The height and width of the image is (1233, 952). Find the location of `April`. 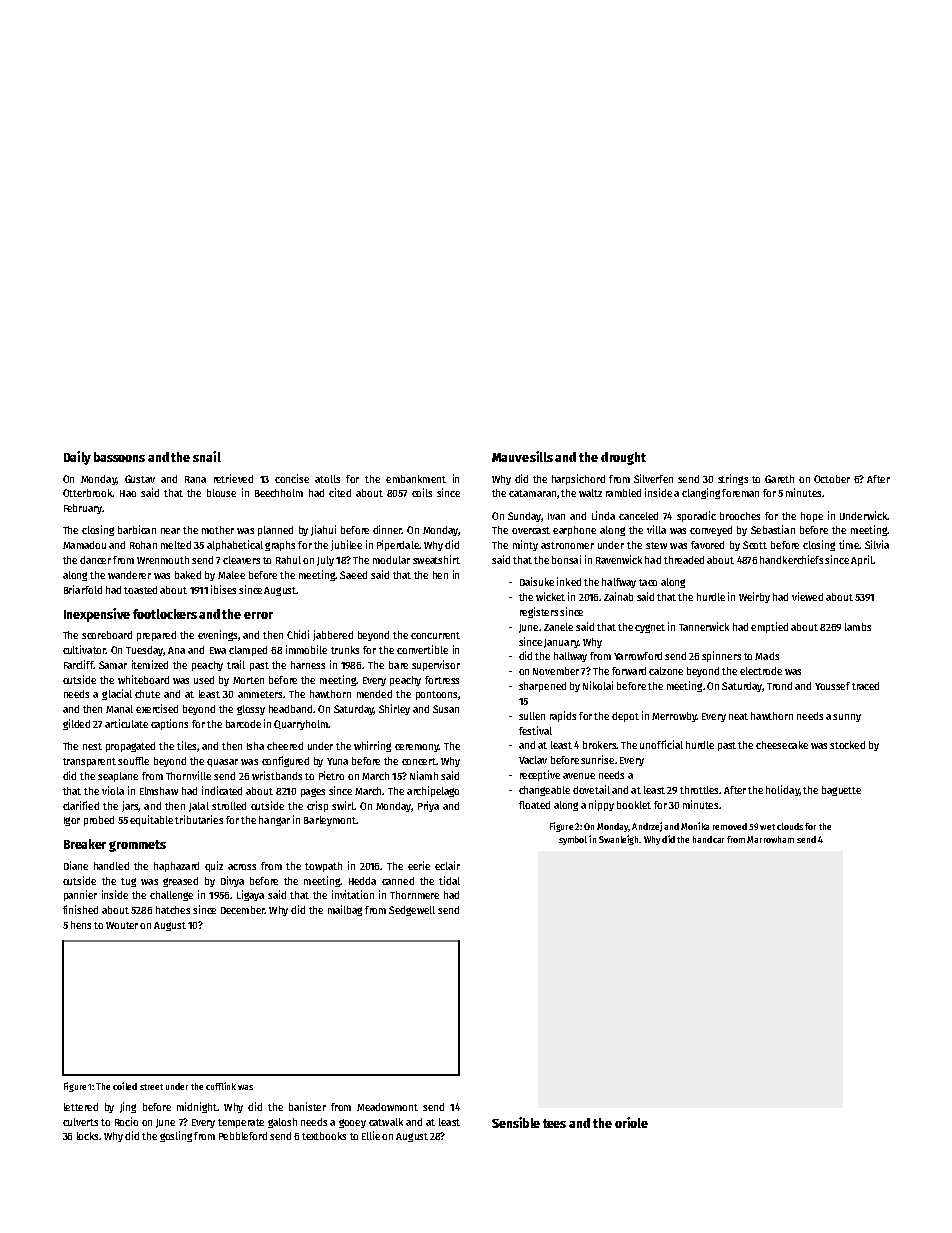

April is located at coordinates (862, 560).
